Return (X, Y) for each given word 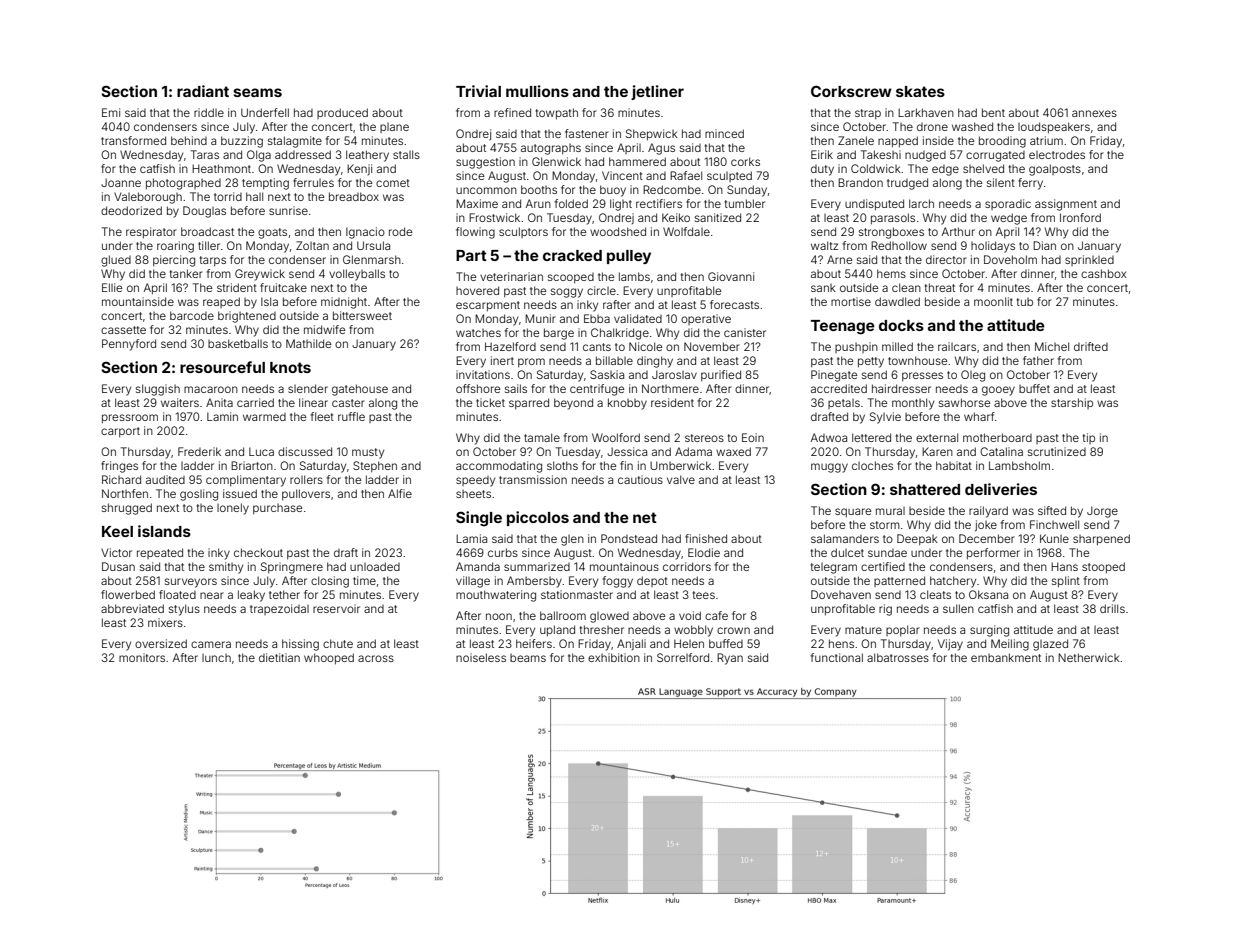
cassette (123, 330)
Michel (1052, 346)
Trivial (478, 91)
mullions (537, 91)
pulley (629, 257)
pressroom (130, 419)
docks (901, 325)
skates (920, 91)
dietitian (279, 657)
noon (499, 616)
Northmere (670, 388)
